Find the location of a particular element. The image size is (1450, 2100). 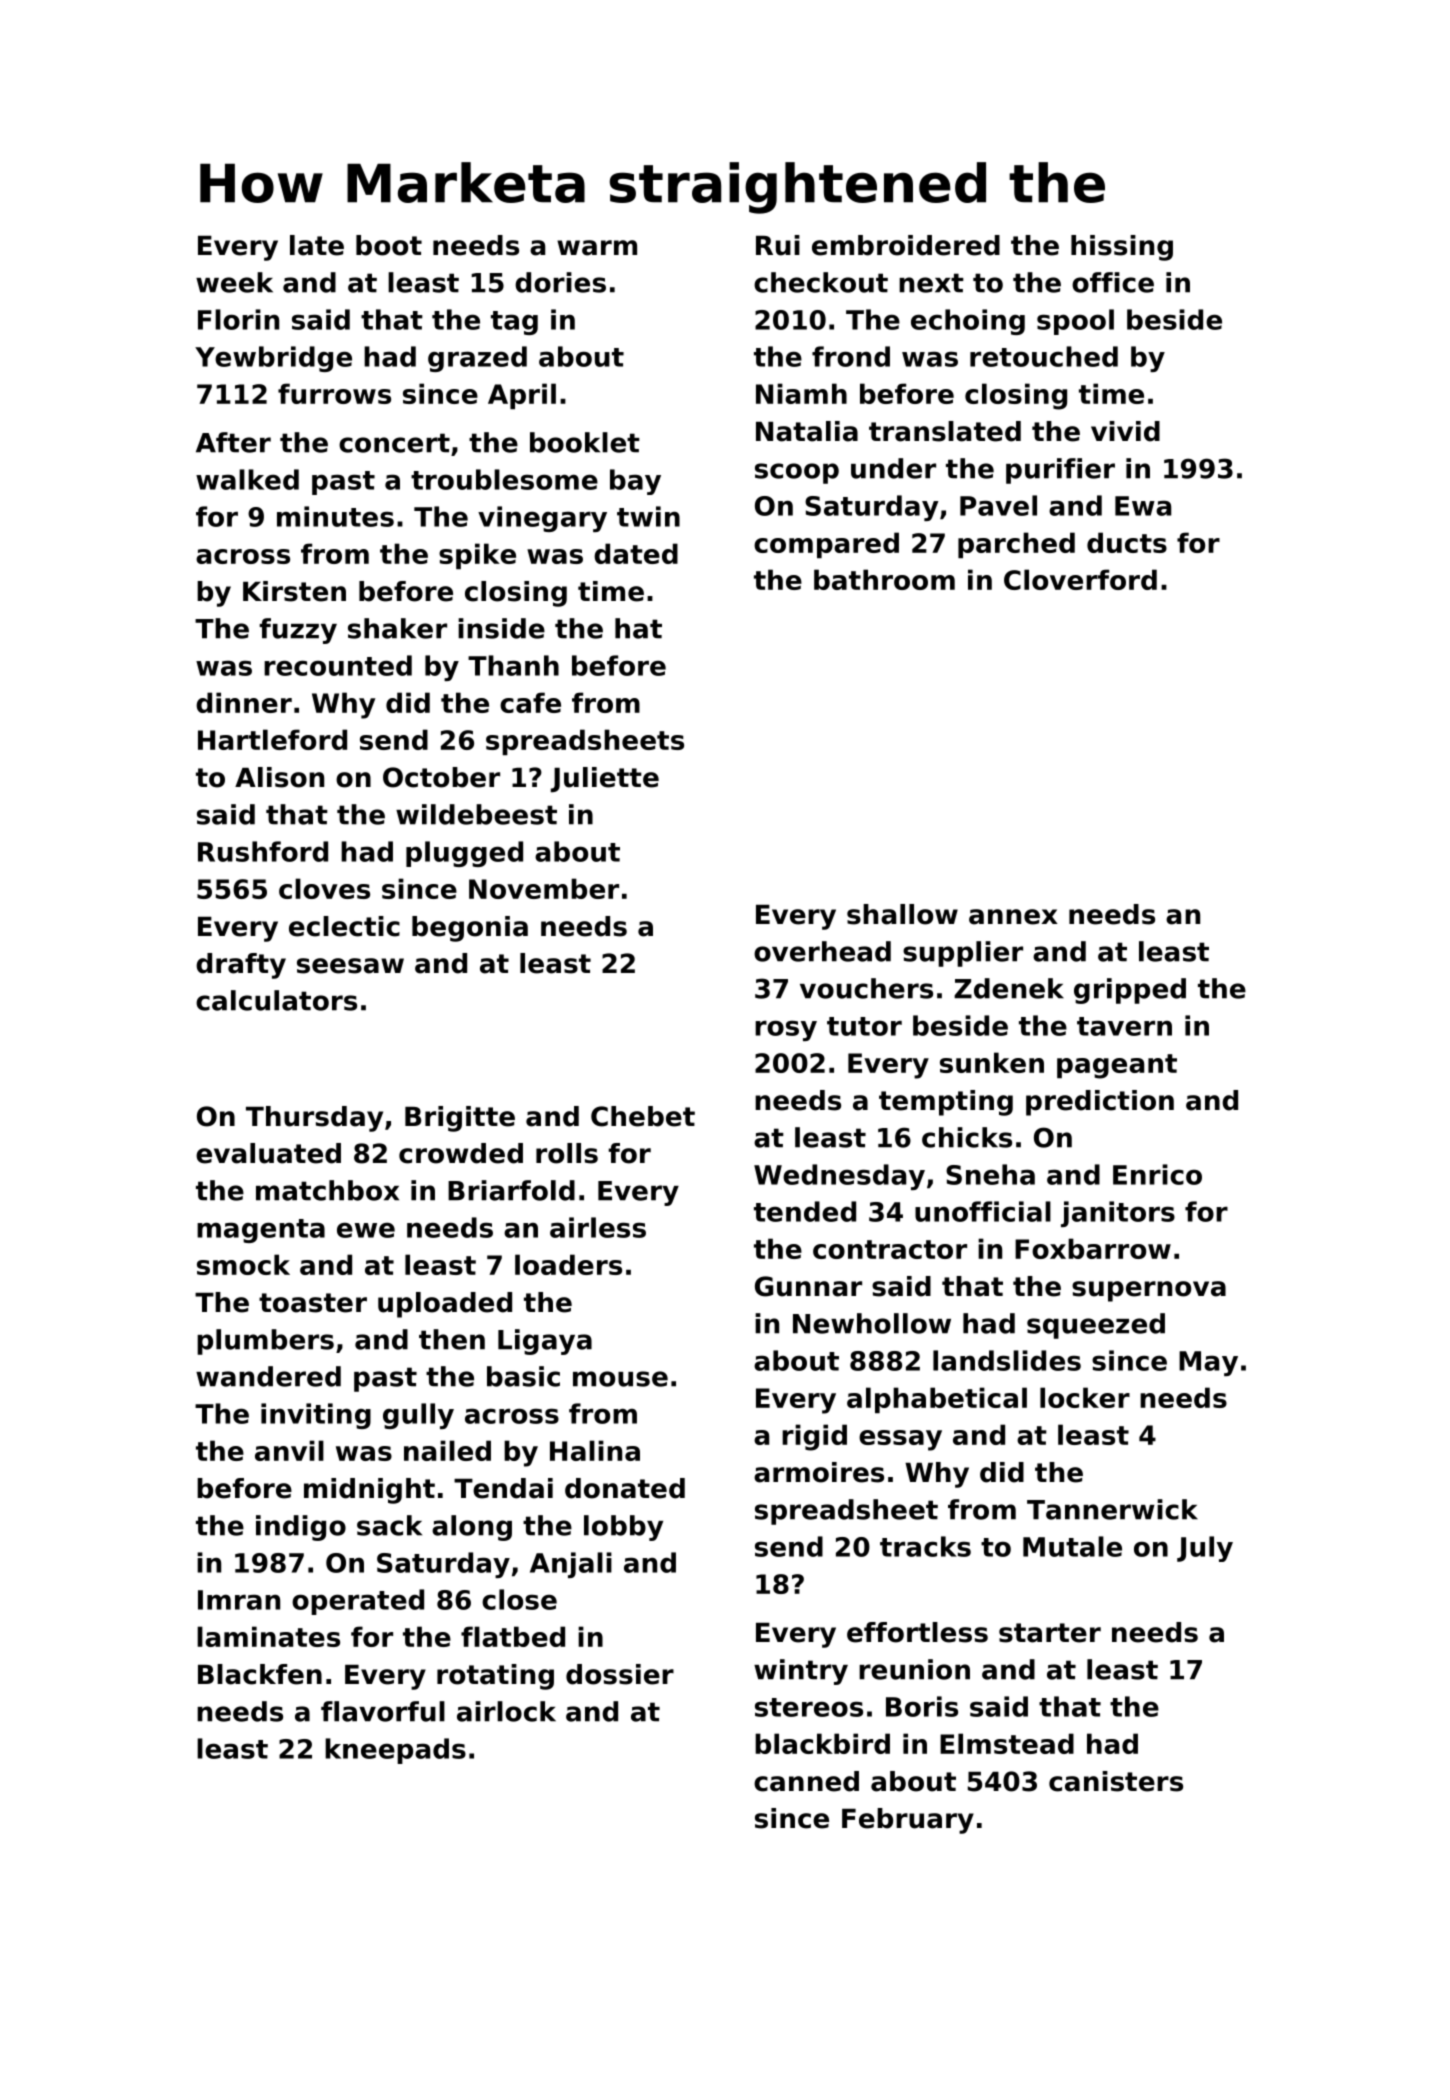

November is located at coordinates (544, 888).
